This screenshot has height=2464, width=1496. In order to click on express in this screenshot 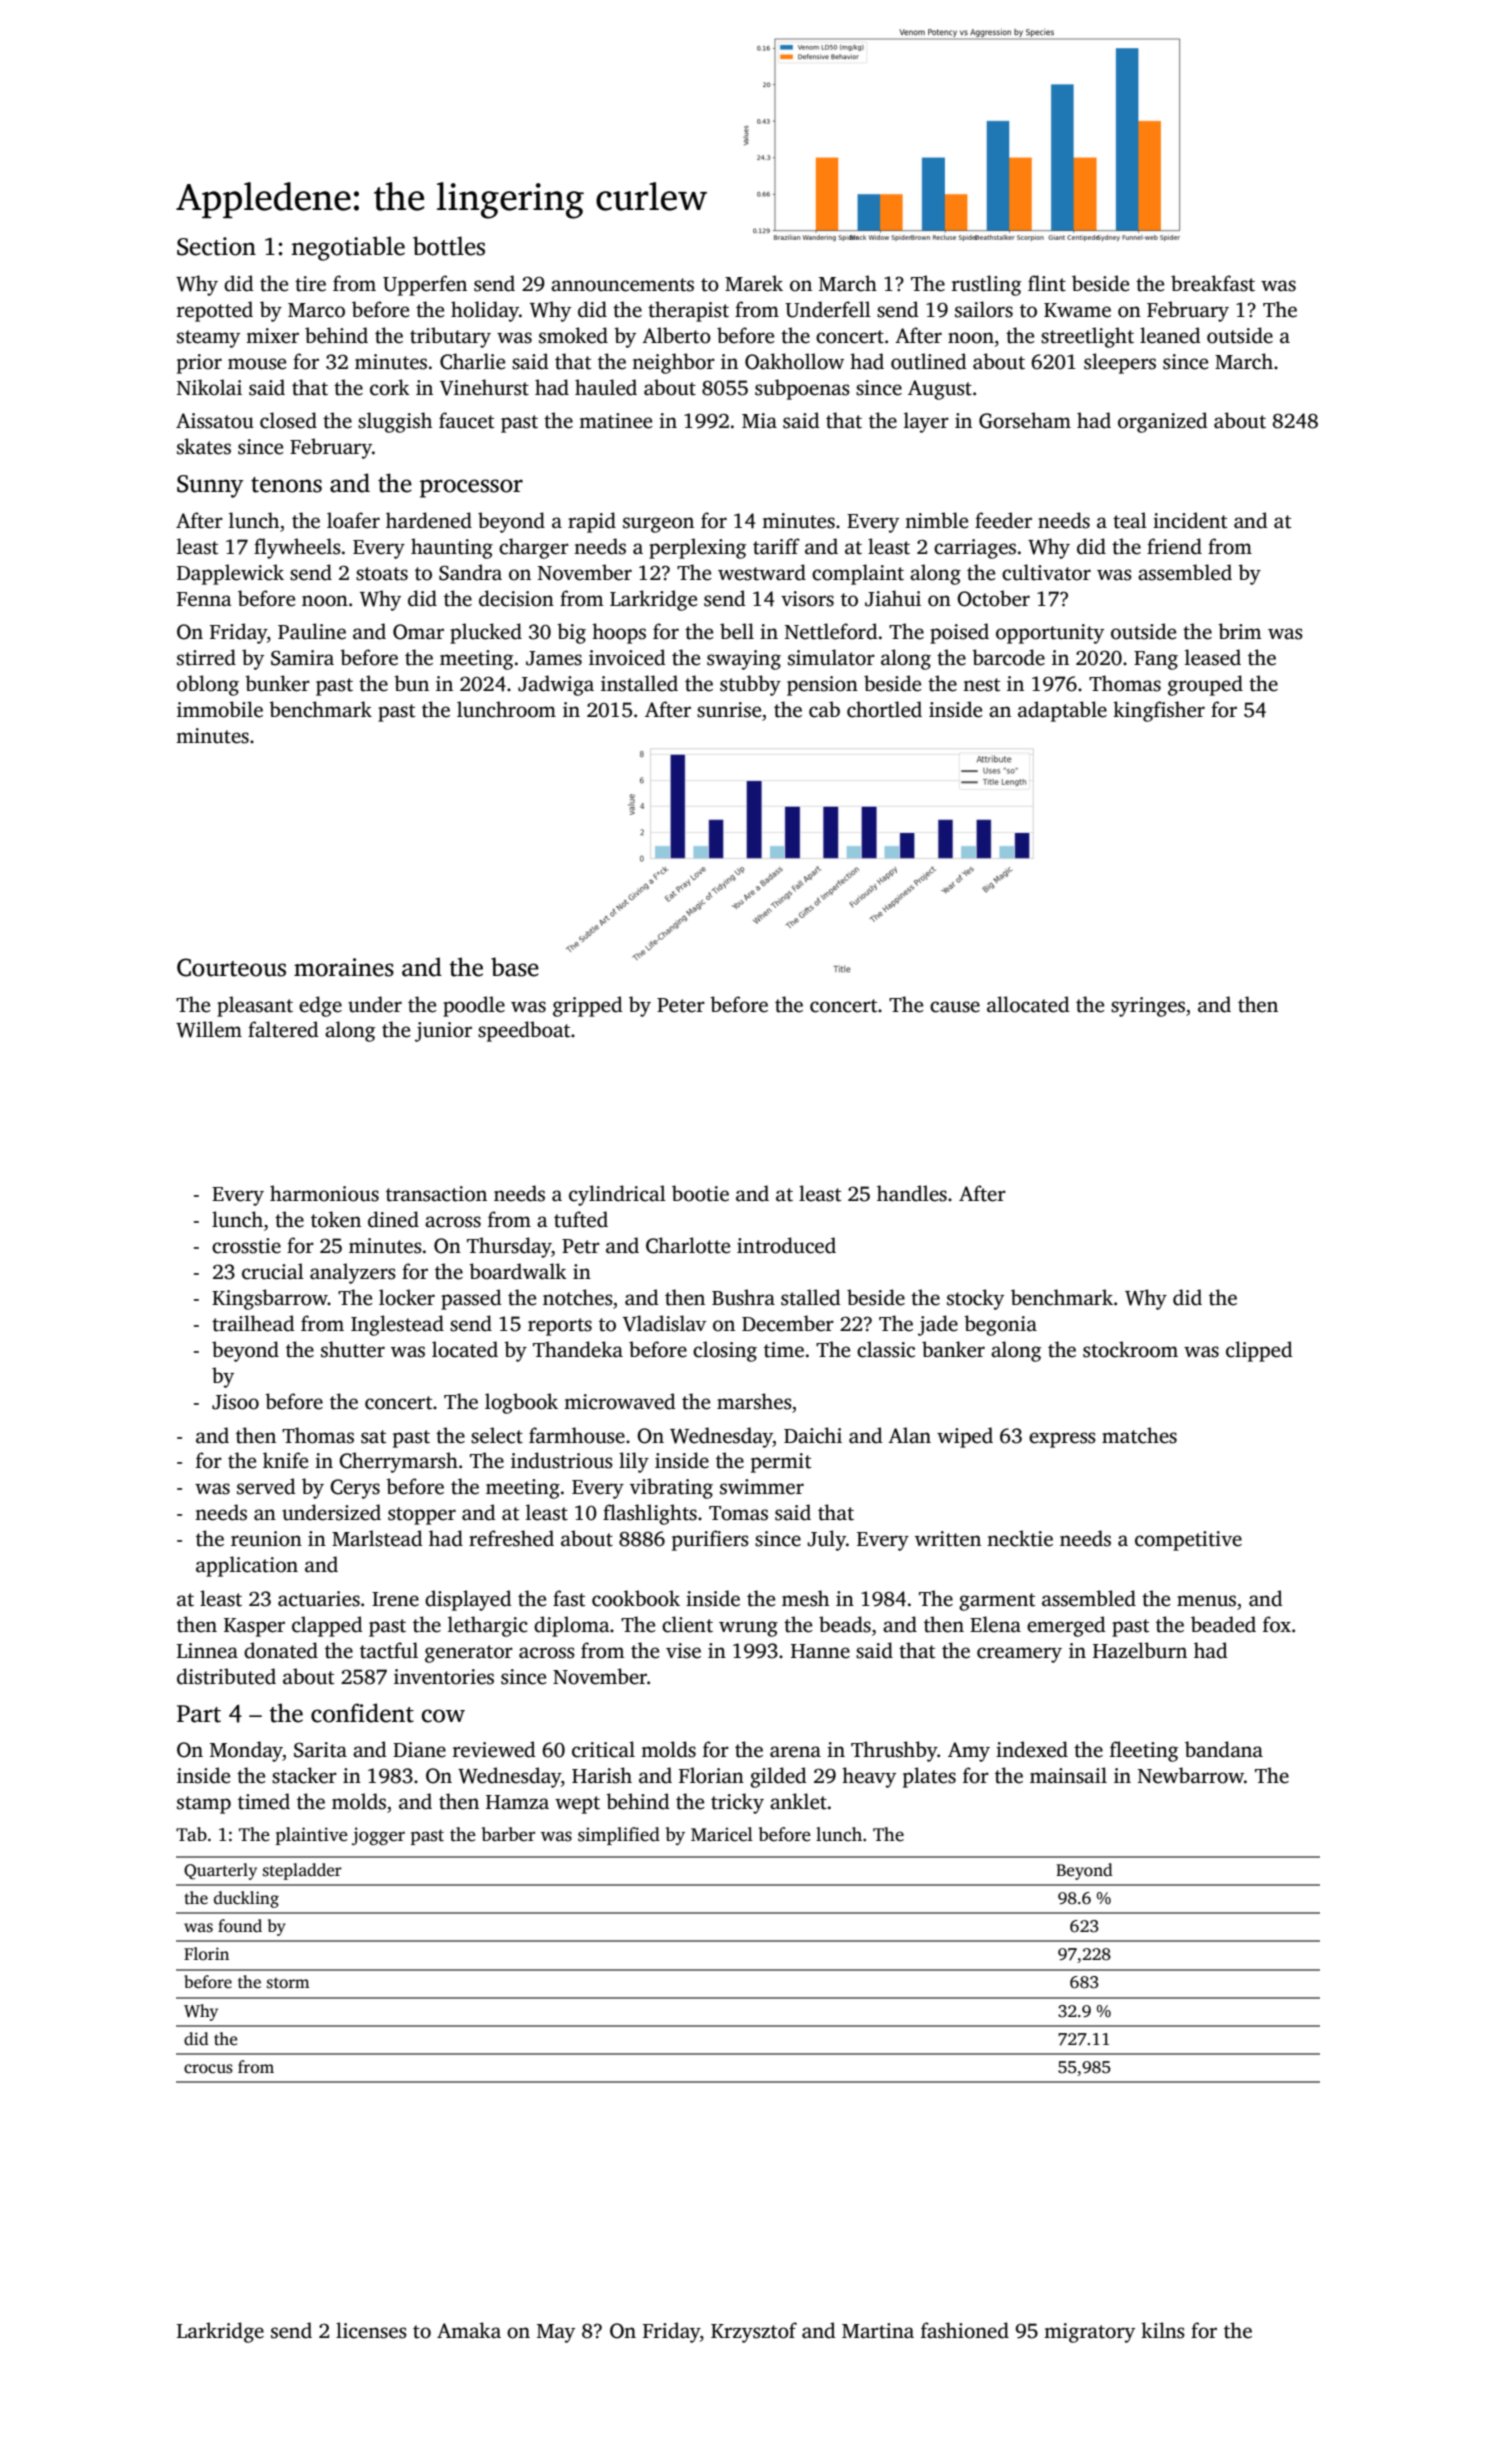, I will do `click(1062, 1440)`.
